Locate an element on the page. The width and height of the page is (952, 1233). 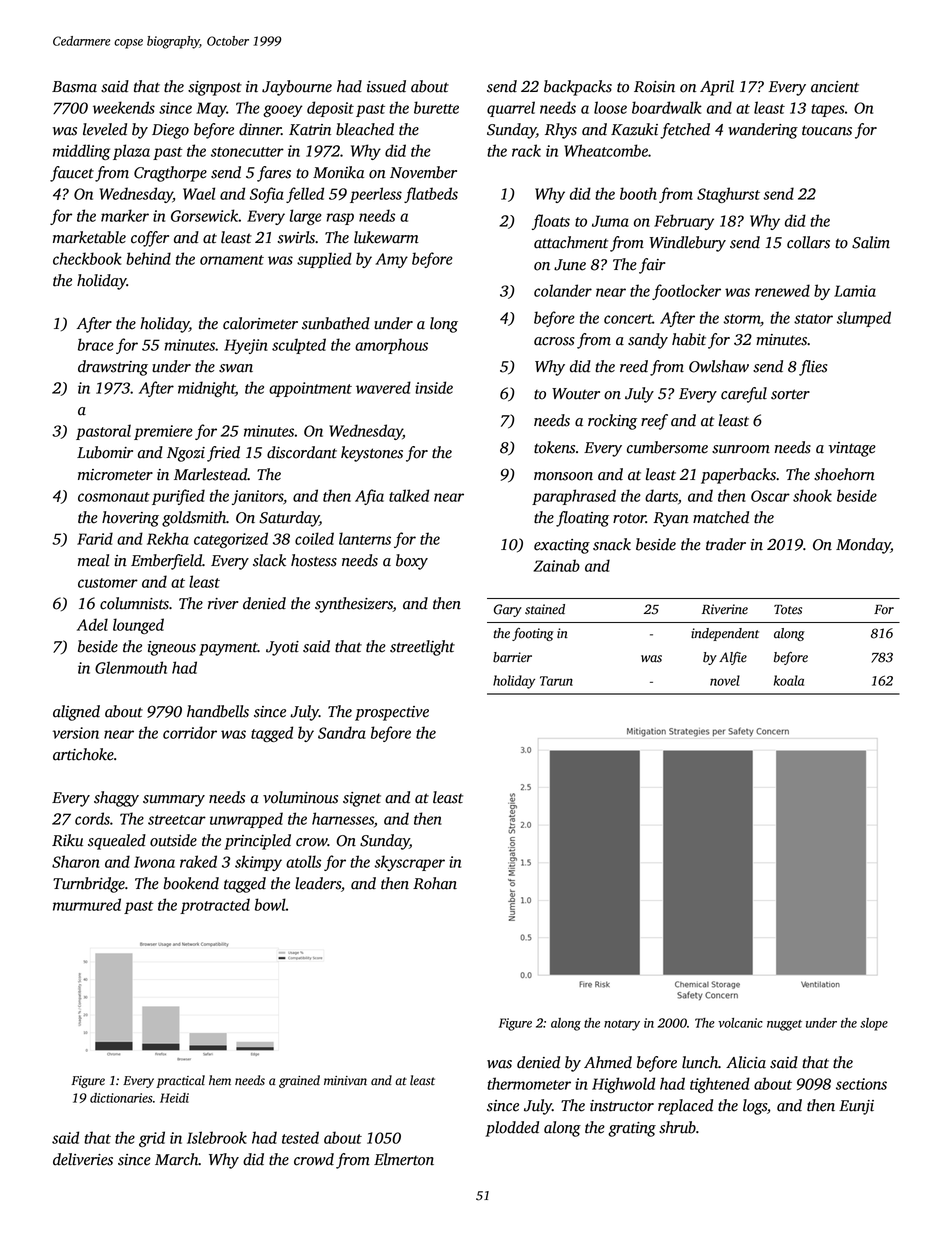
Totes is located at coordinates (788, 610).
